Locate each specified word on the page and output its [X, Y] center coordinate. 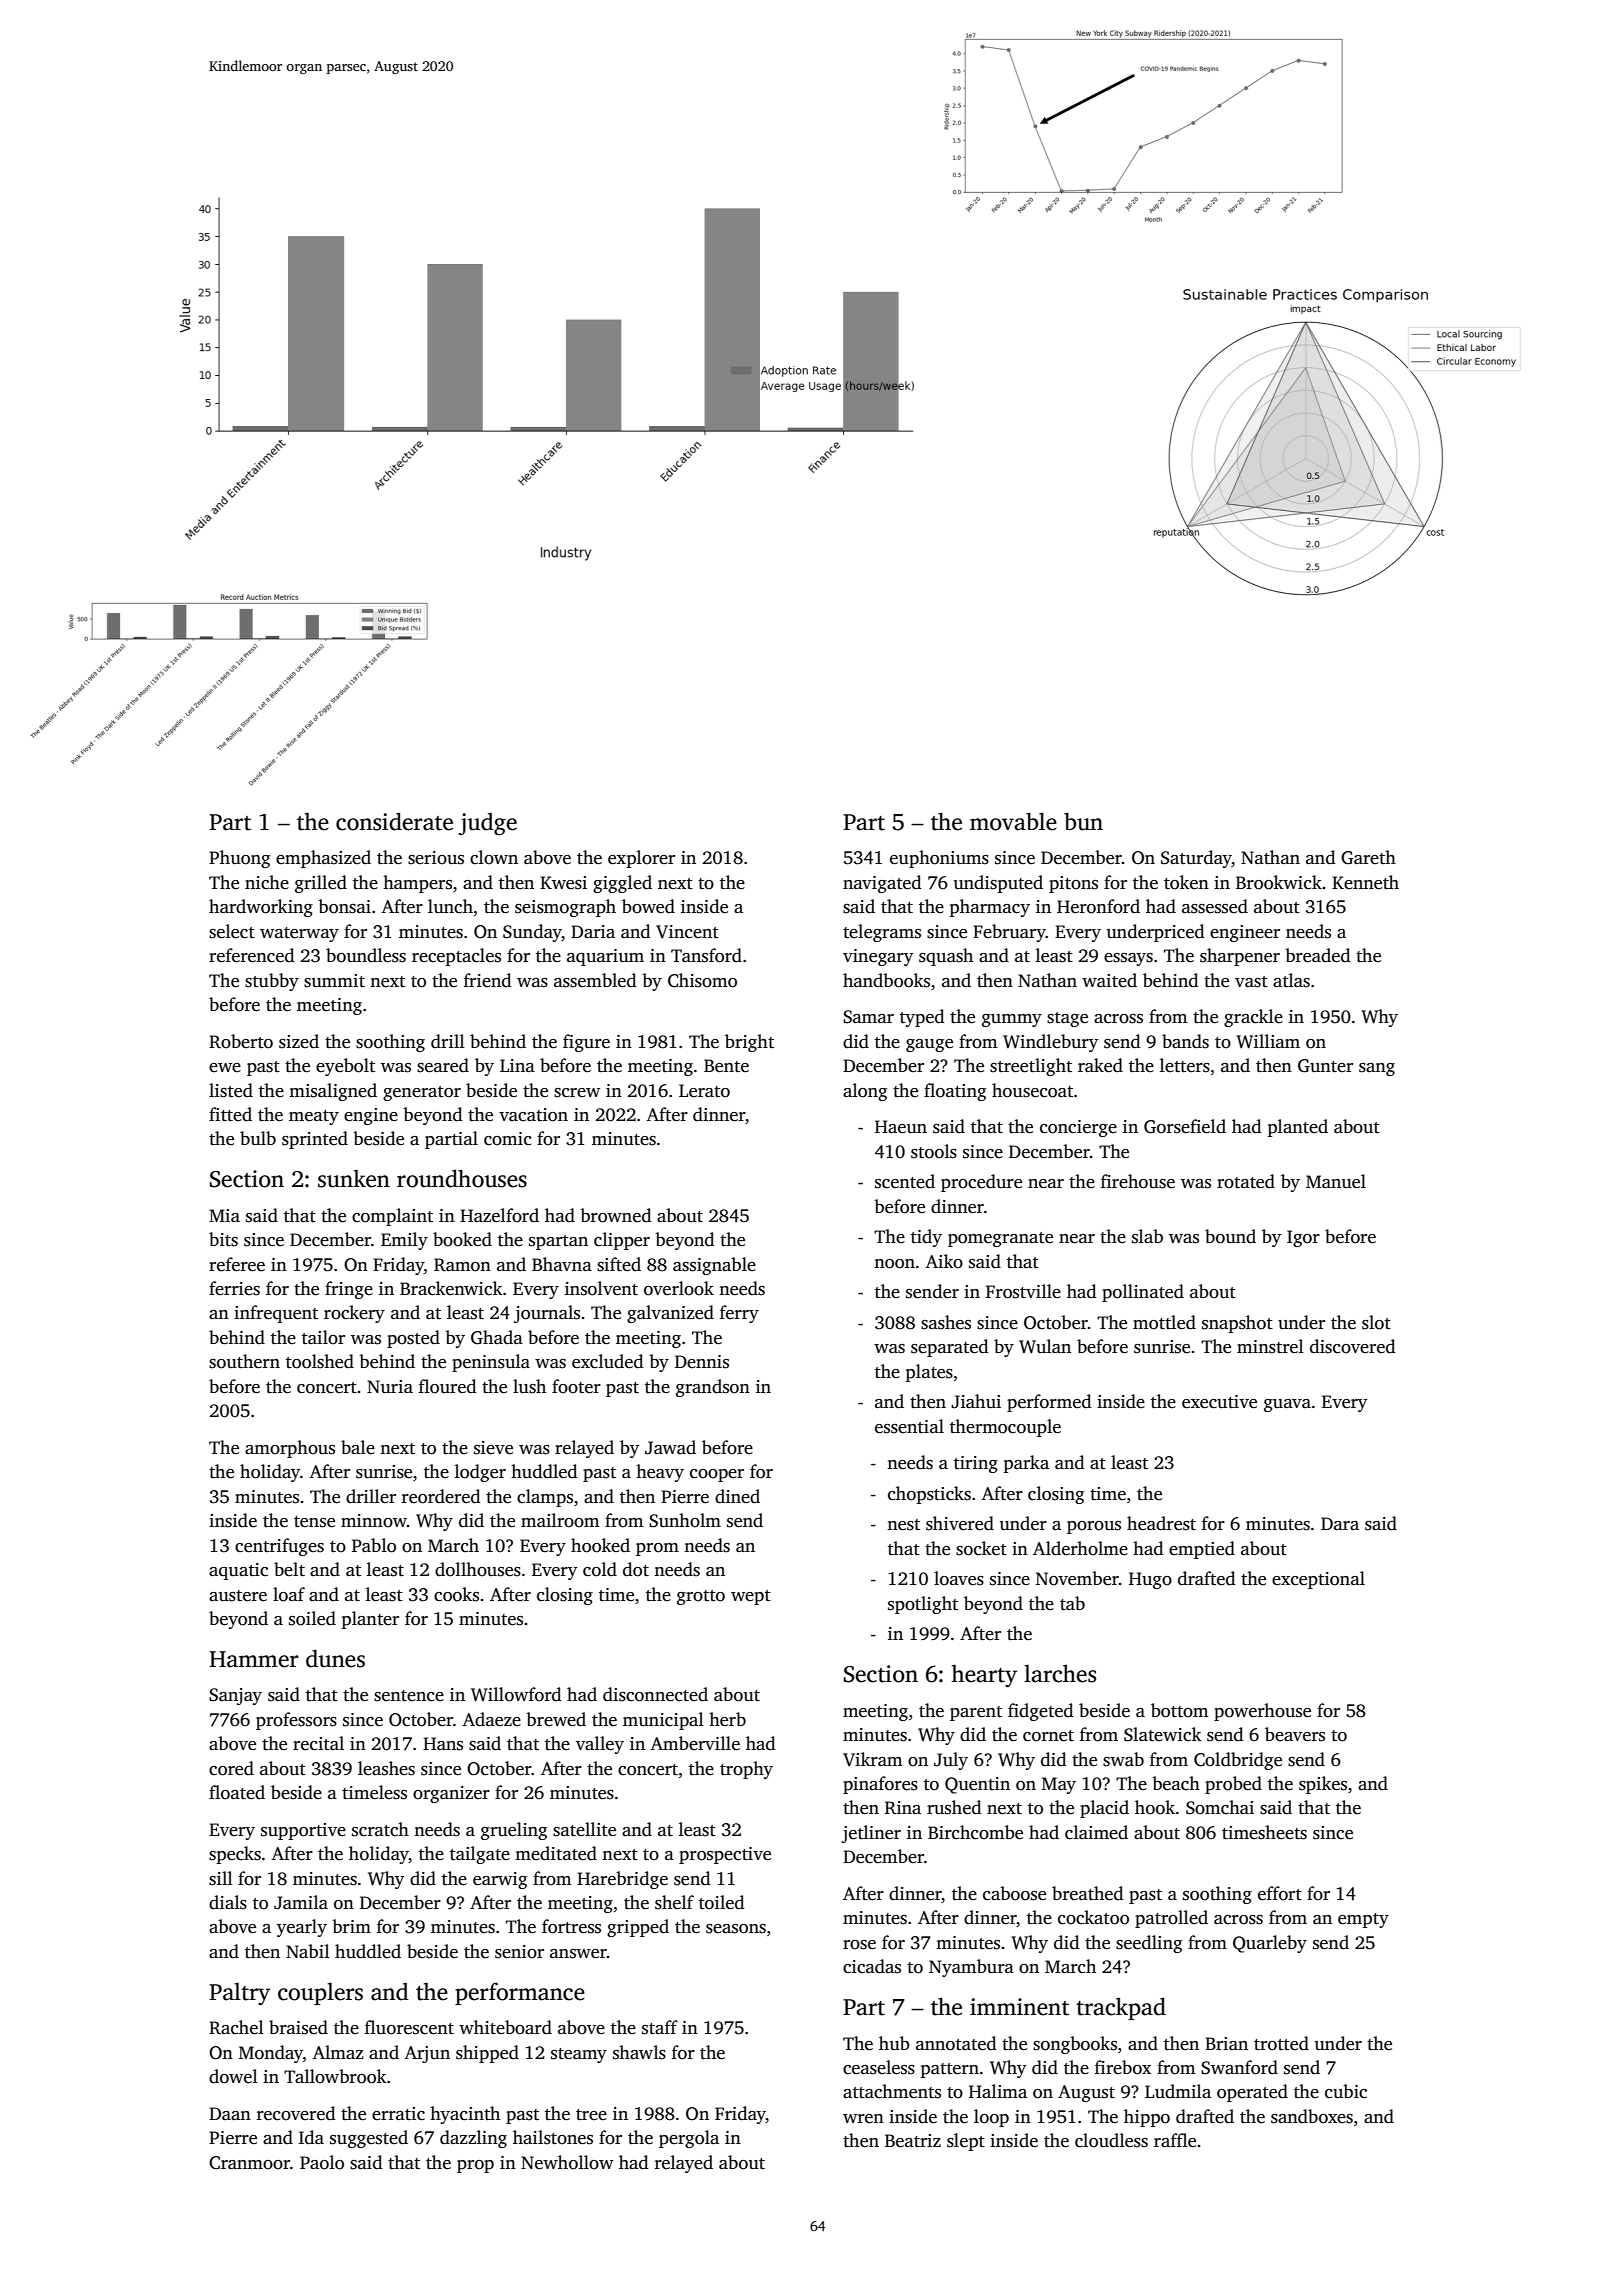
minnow [374, 1521]
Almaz [338, 2052]
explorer [641, 859]
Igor [1303, 1238]
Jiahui [976, 1401]
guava [1287, 1405]
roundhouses [462, 1178]
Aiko [944, 1261]
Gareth [1368, 857]
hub [894, 2043]
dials [228, 1902]
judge [488, 824]
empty [1363, 1920]
